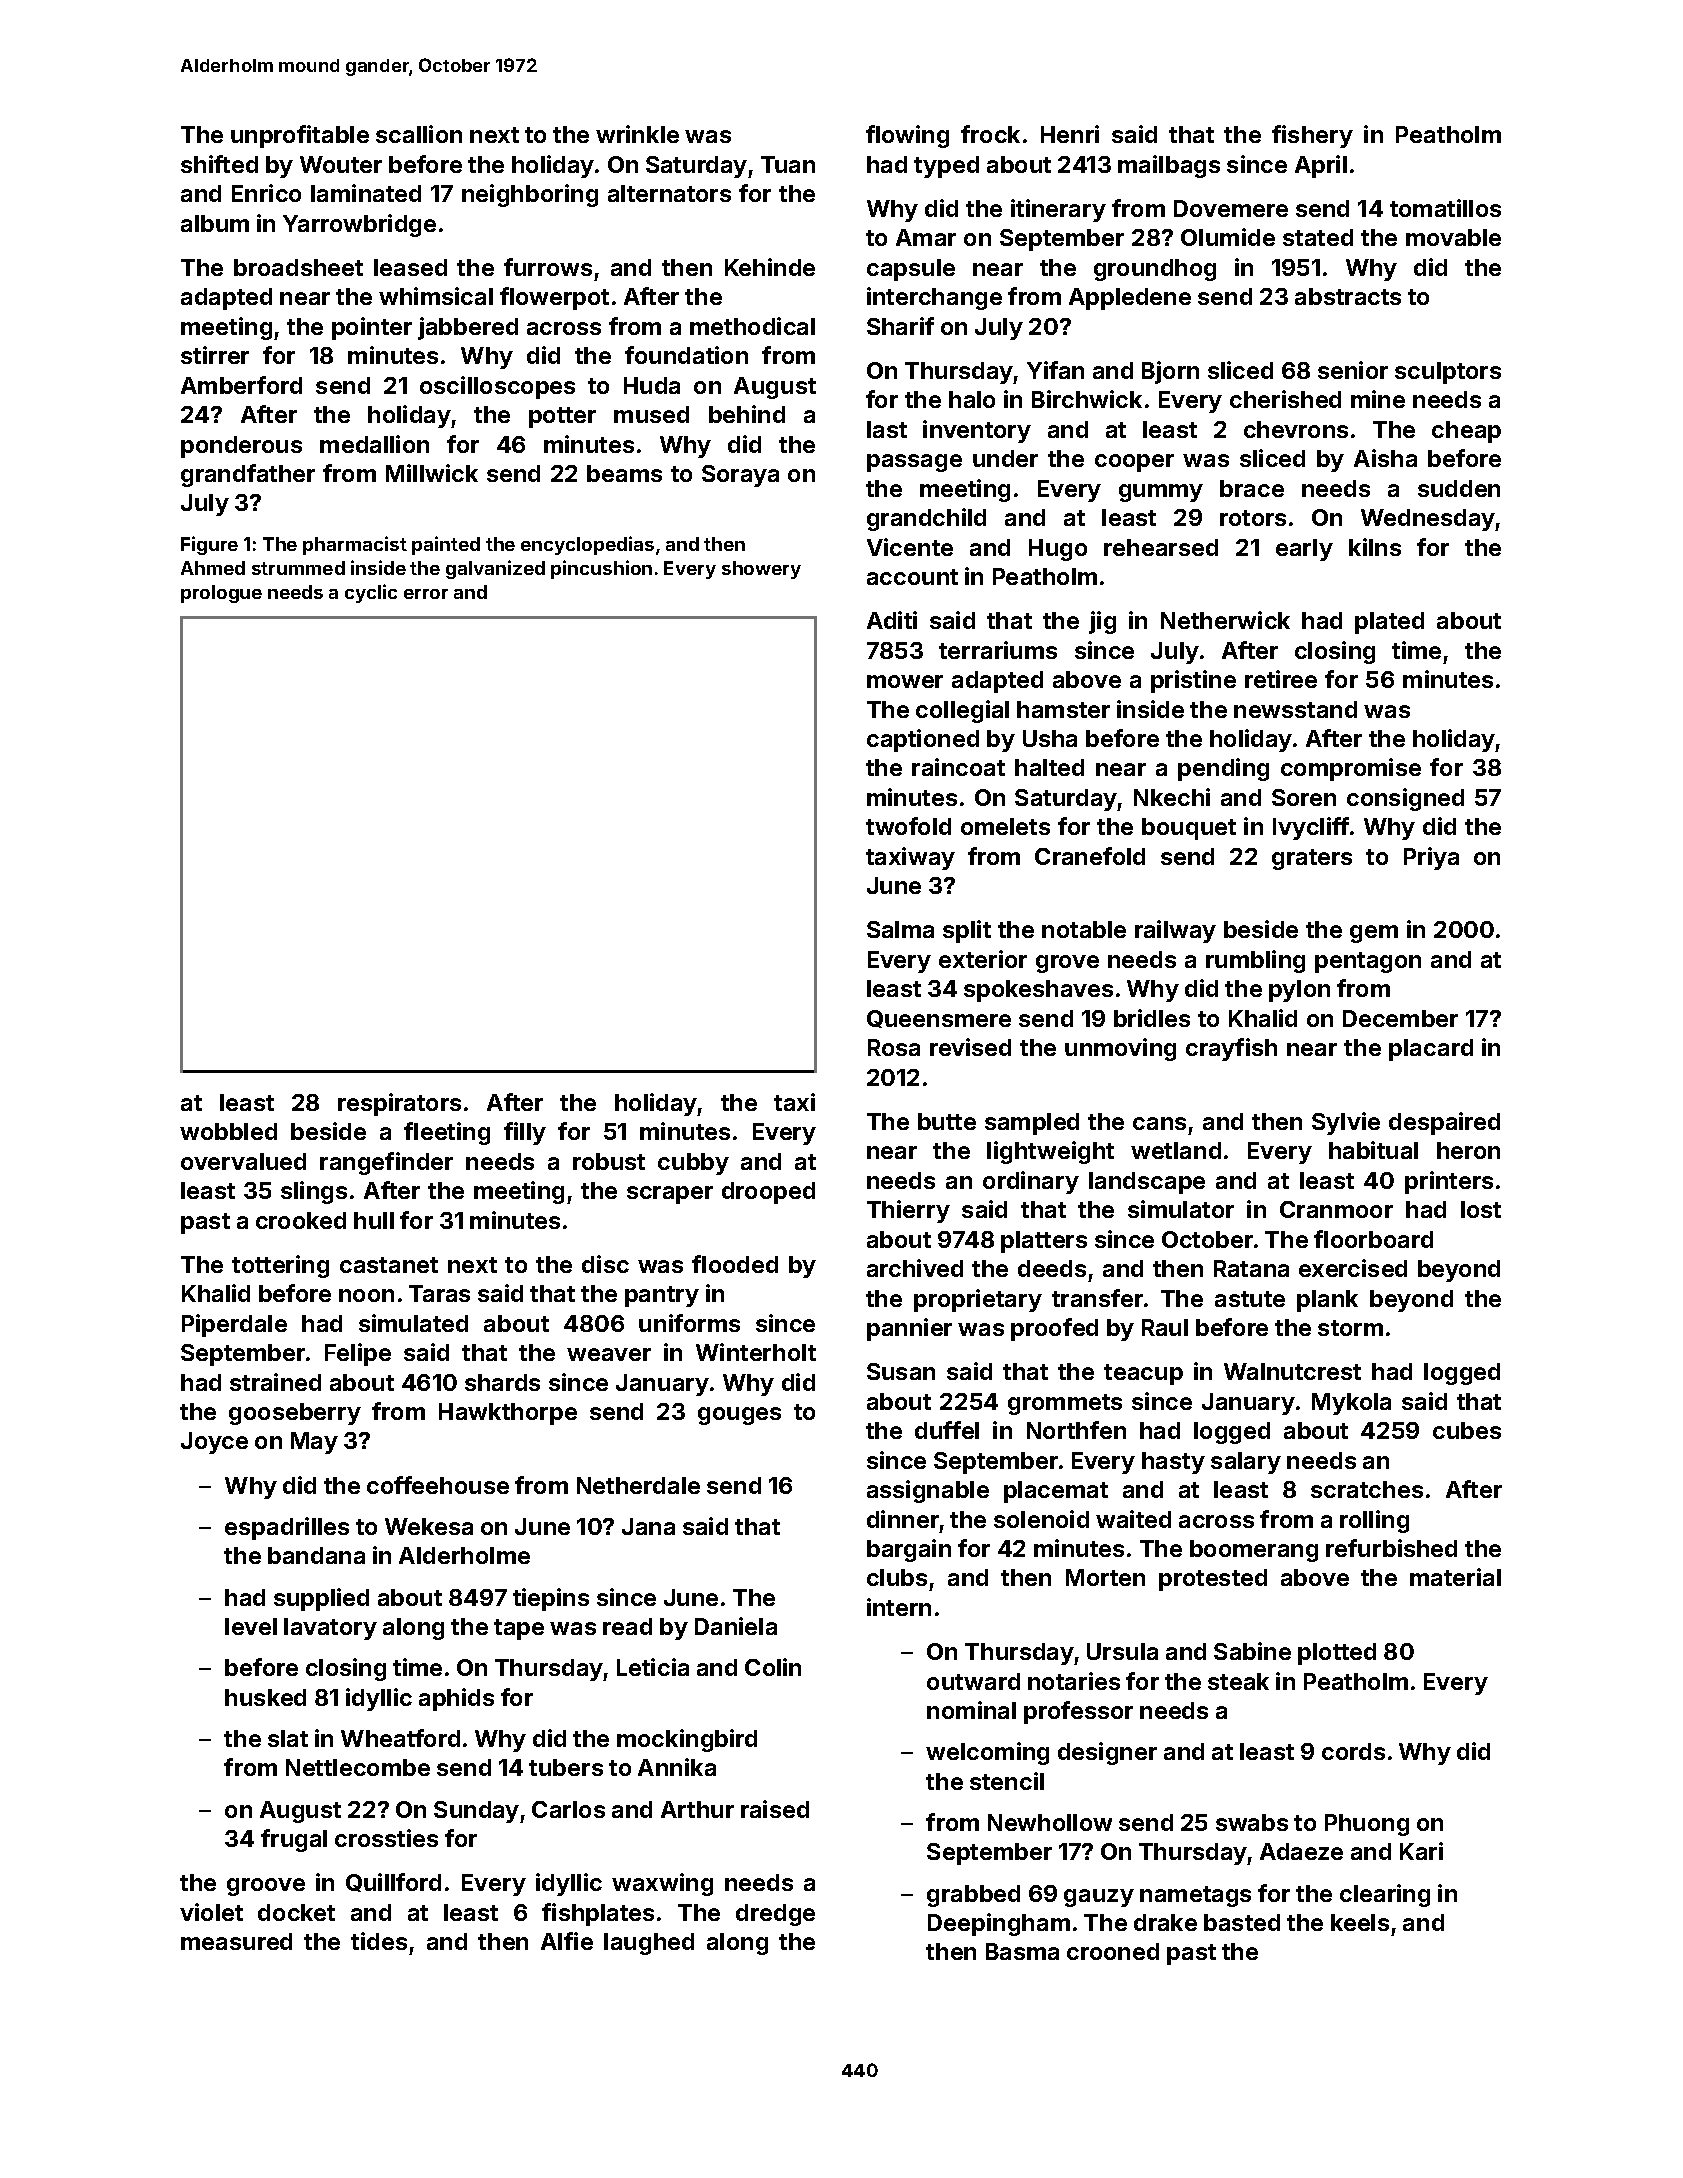  What do you see at coordinates (1431, 858) in the document?
I see `Priya` at bounding box center [1431, 858].
